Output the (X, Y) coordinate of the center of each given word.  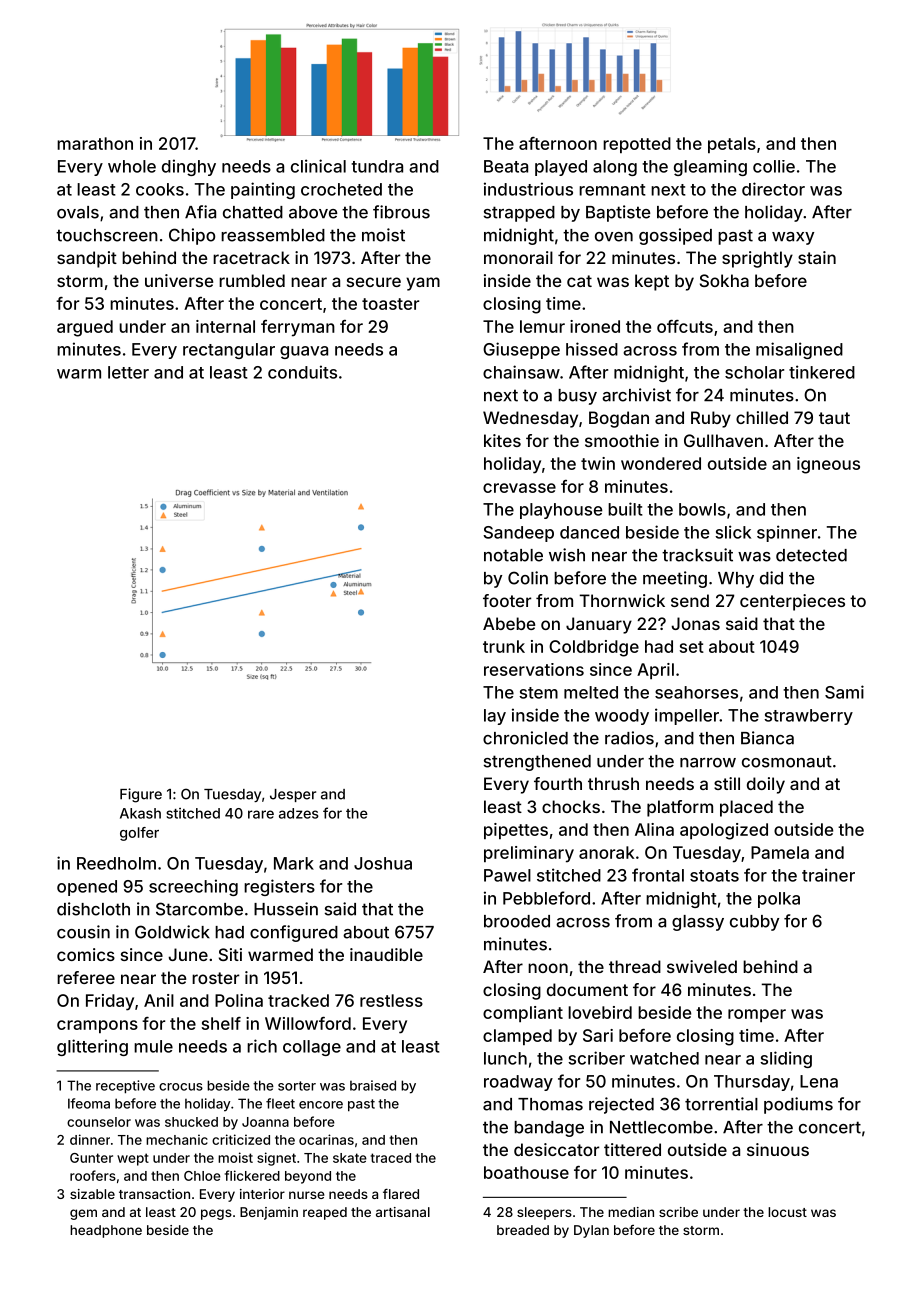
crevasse (519, 488)
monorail (518, 257)
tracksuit (697, 555)
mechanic (177, 1139)
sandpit (87, 259)
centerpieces (792, 602)
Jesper (293, 795)
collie (774, 166)
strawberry (808, 717)
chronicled (525, 738)
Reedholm (116, 863)
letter (128, 372)
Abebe (509, 623)
